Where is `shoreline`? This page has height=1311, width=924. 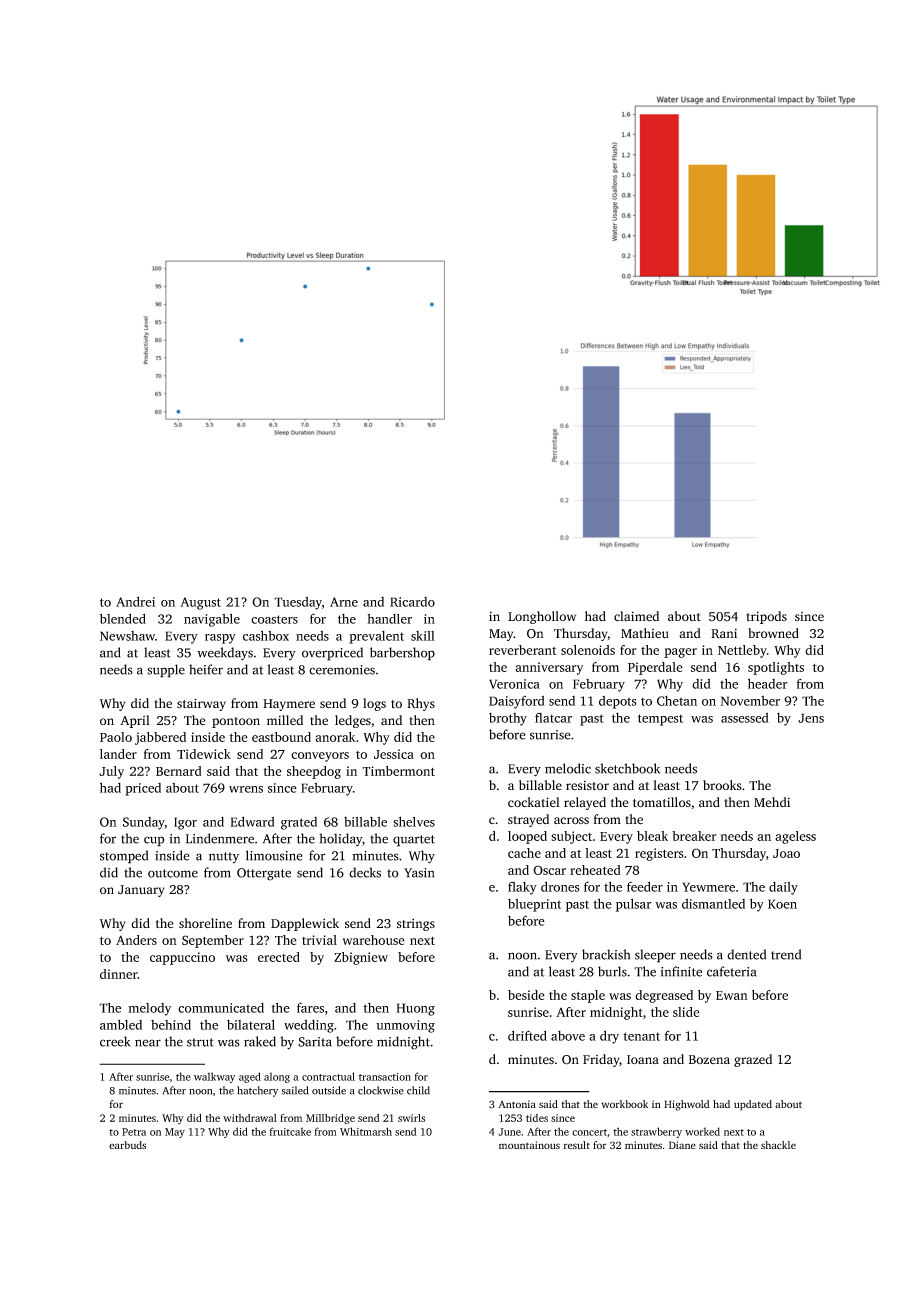
shoreline is located at coordinates (205, 923).
